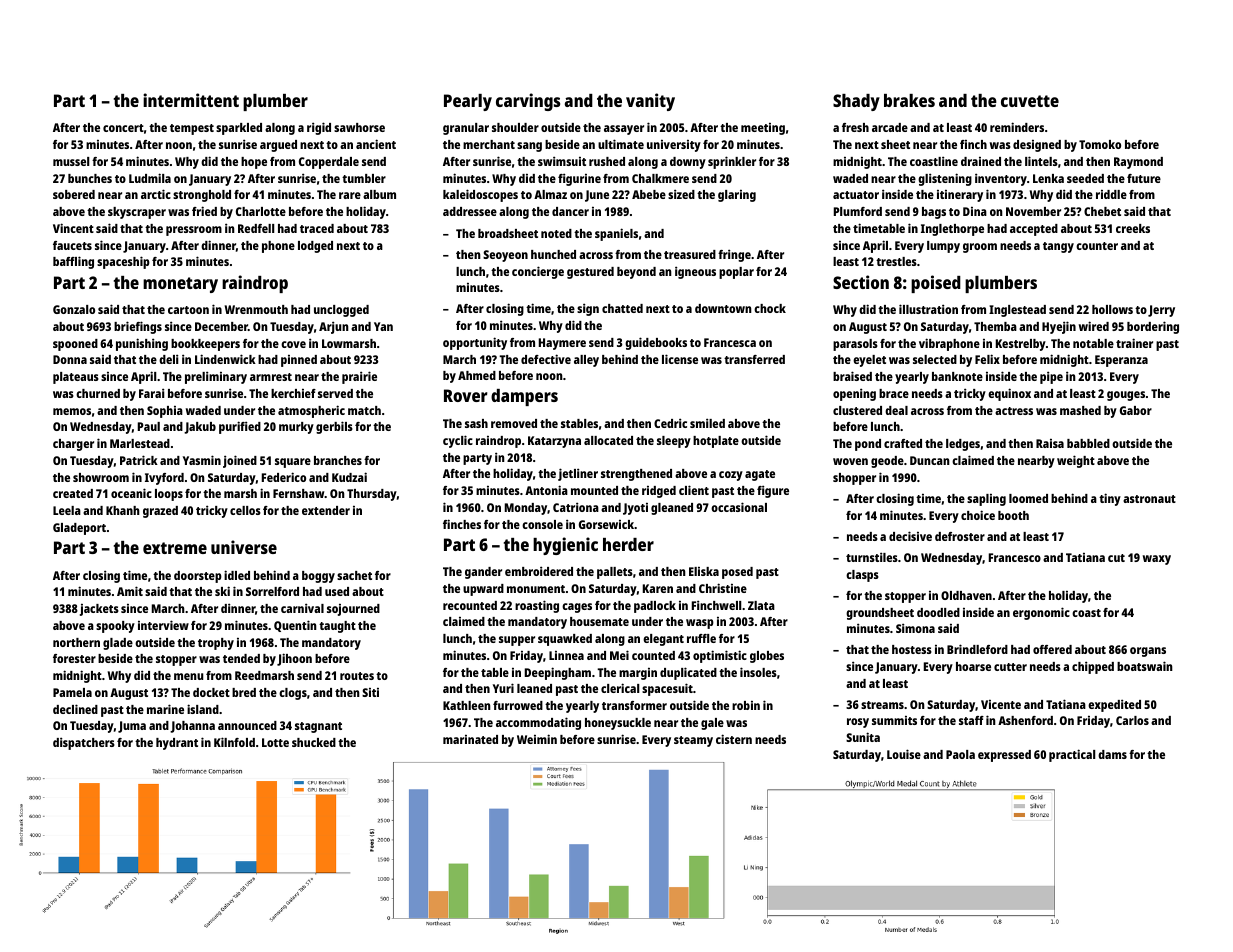  What do you see at coordinates (72, 692) in the page?
I see `Pamela` at bounding box center [72, 692].
